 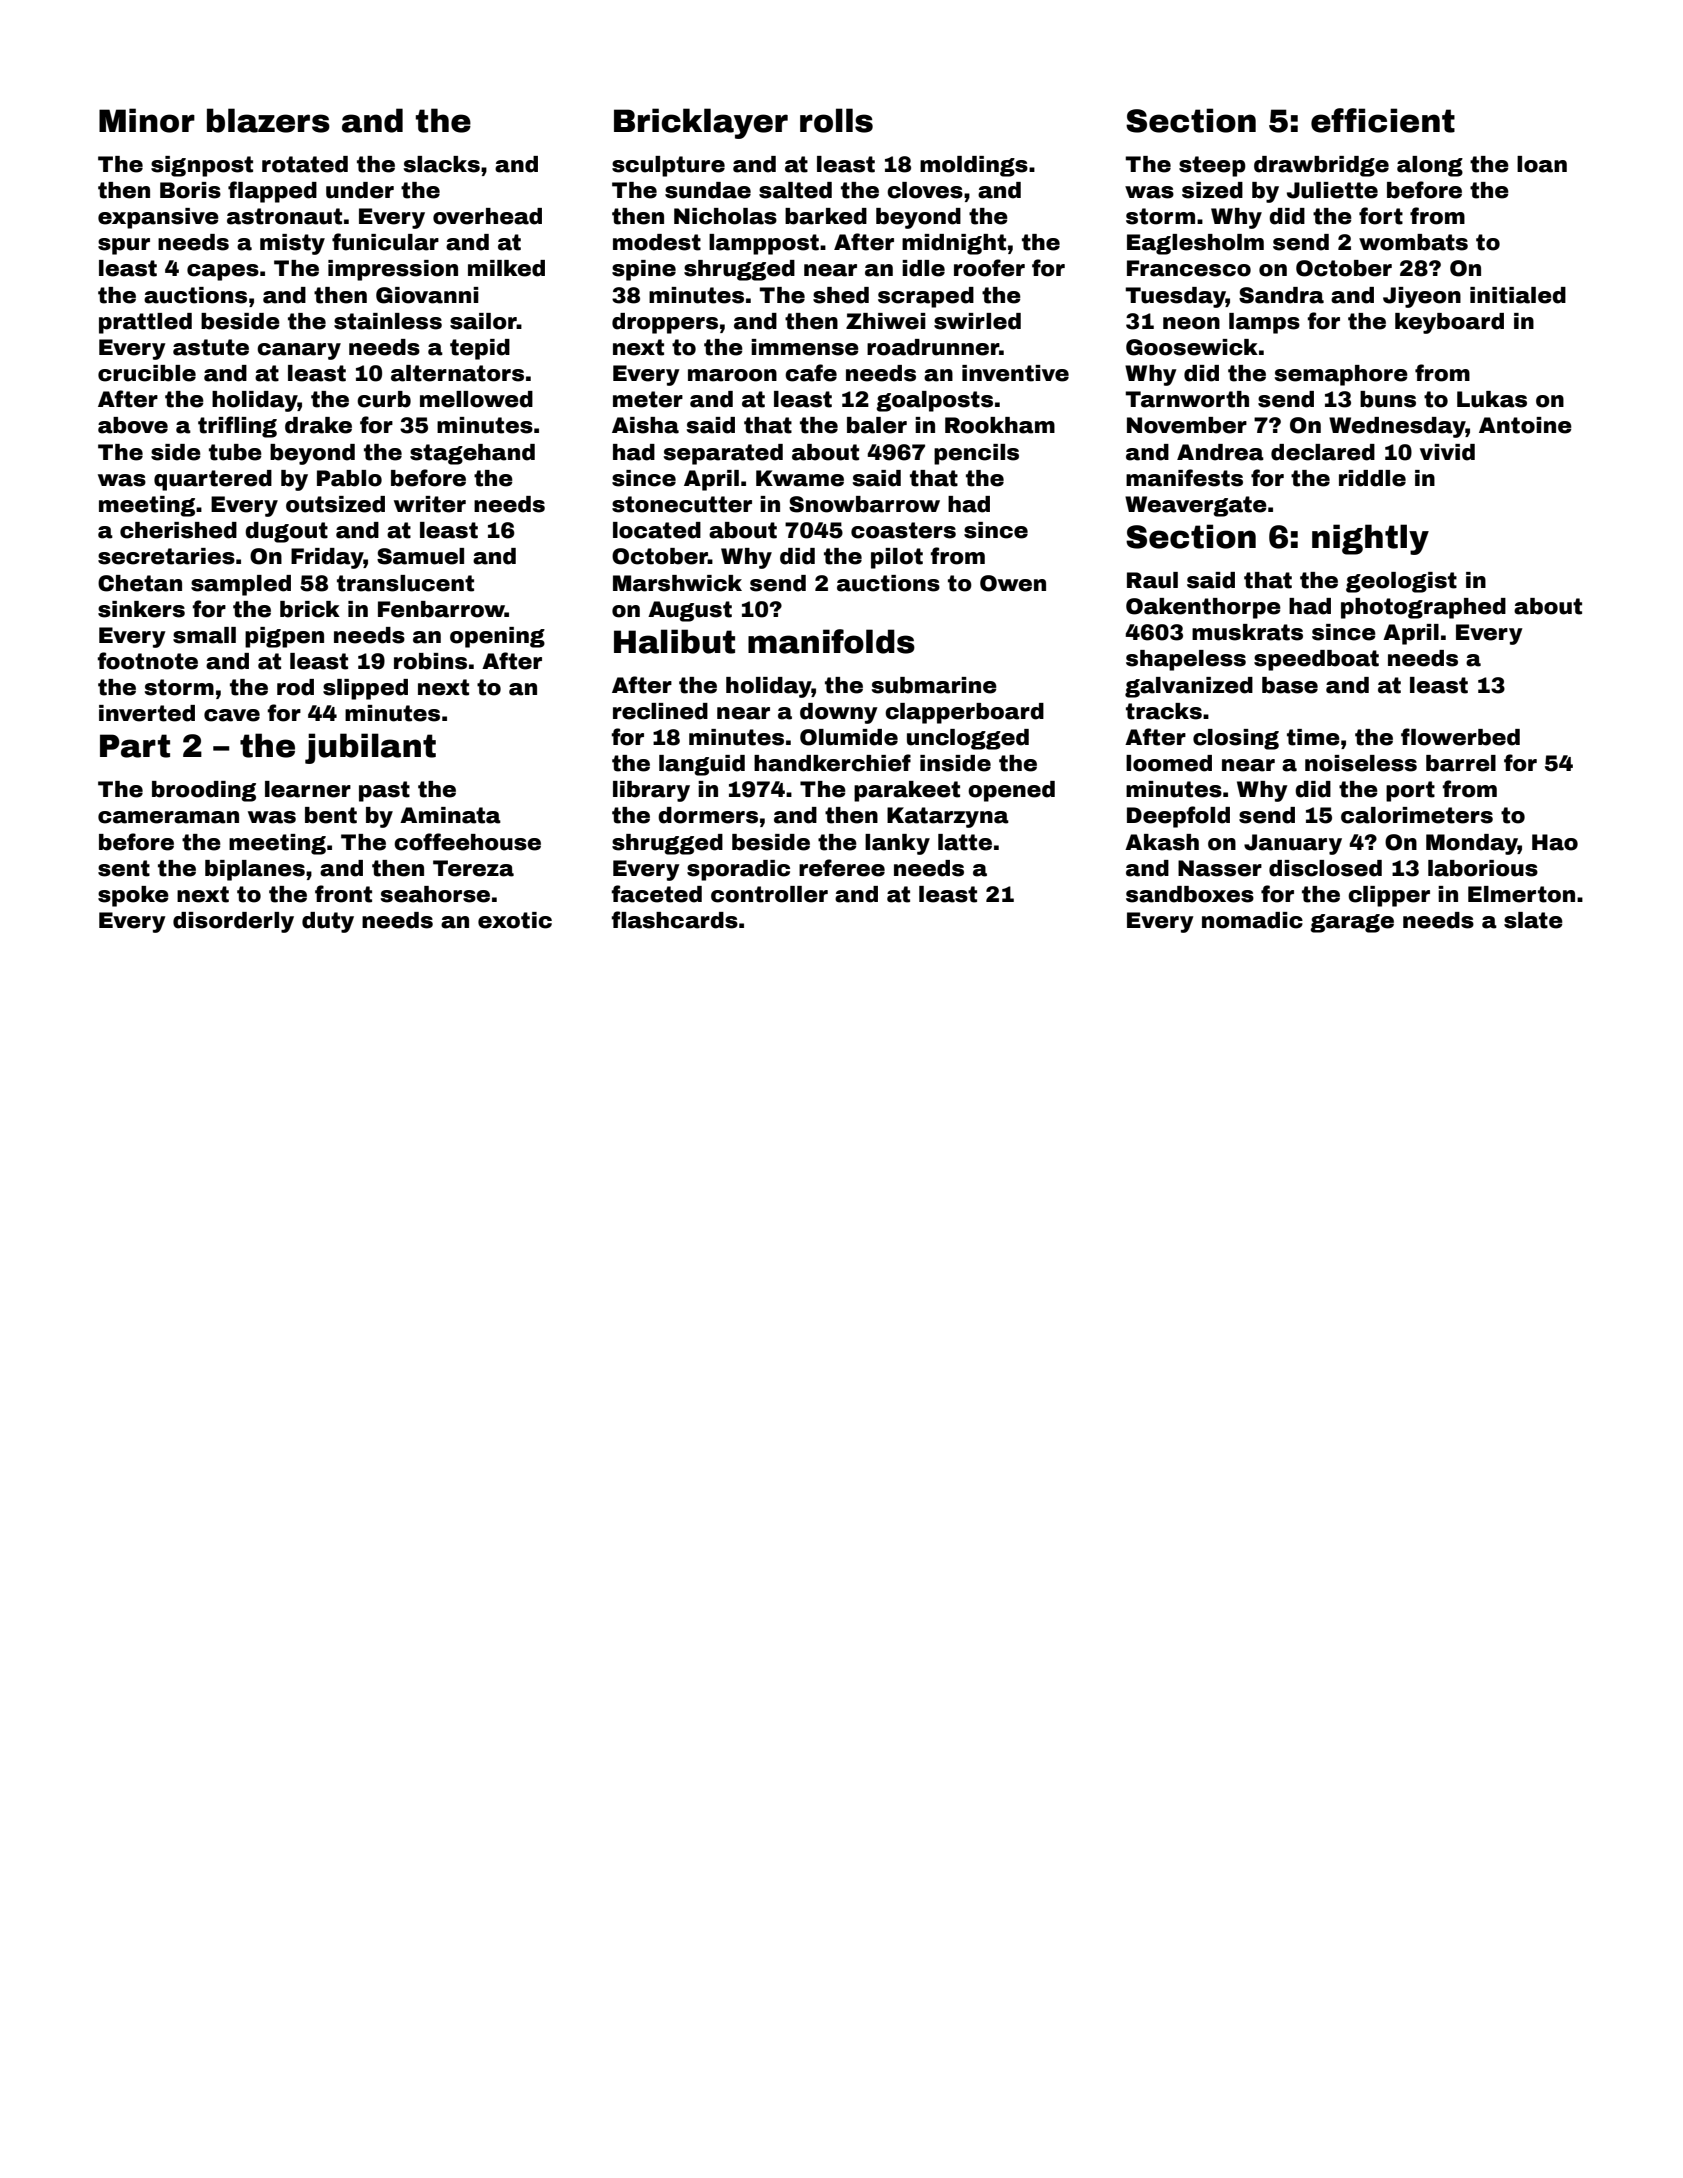 I want to click on moldings, so click(x=974, y=166).
